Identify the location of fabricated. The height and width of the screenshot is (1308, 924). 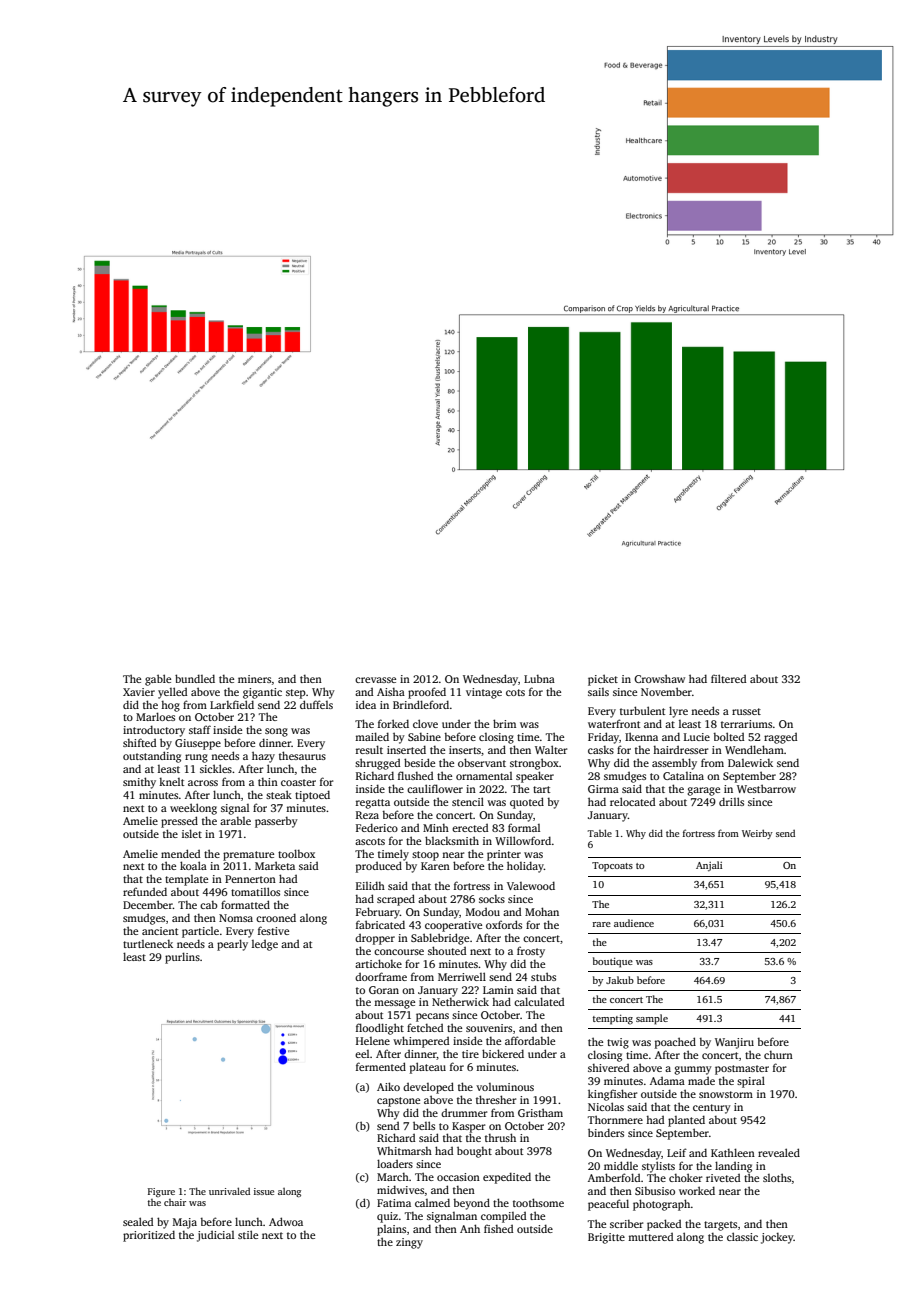
(380, 924).
